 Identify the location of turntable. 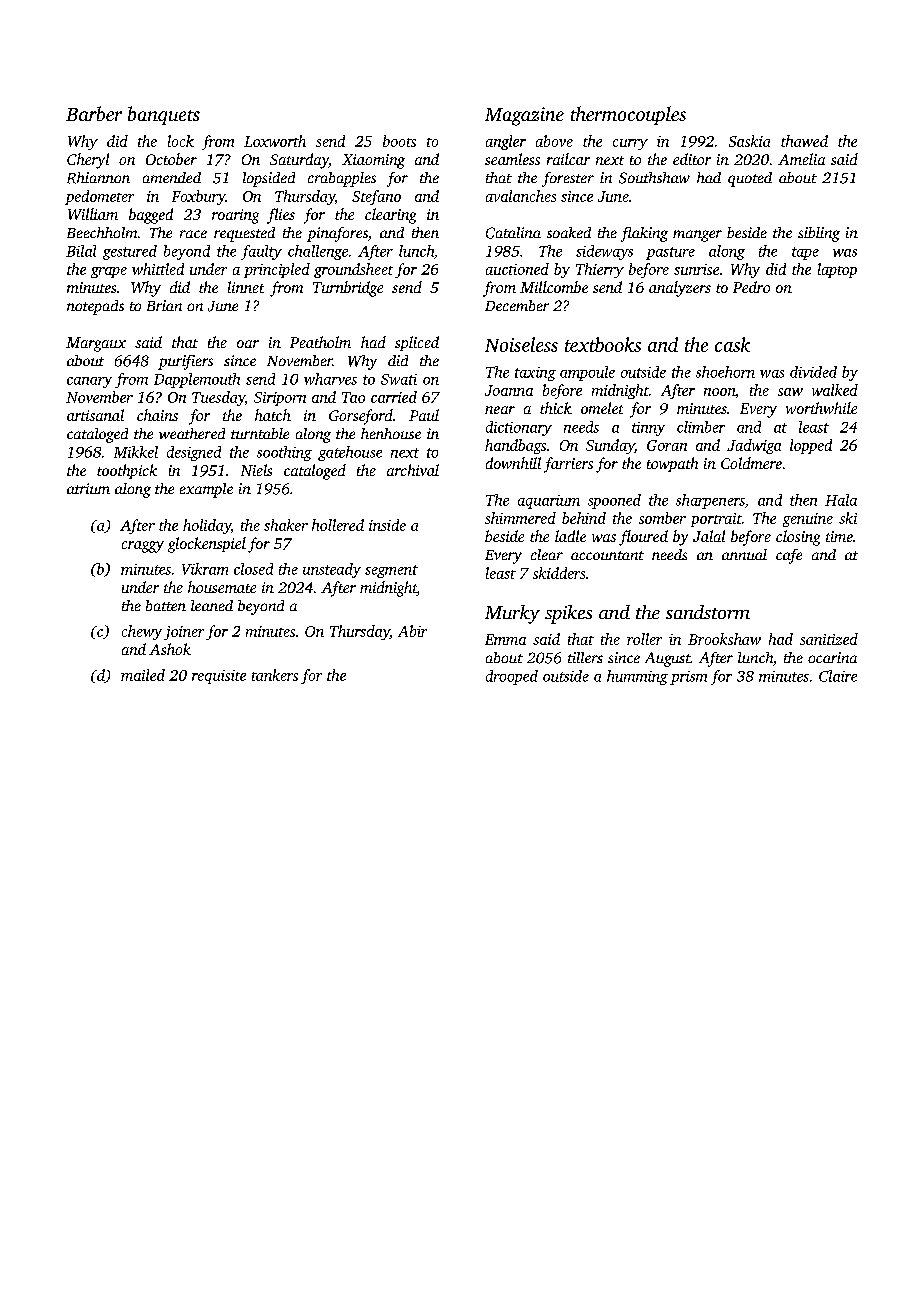
(260, 433).
